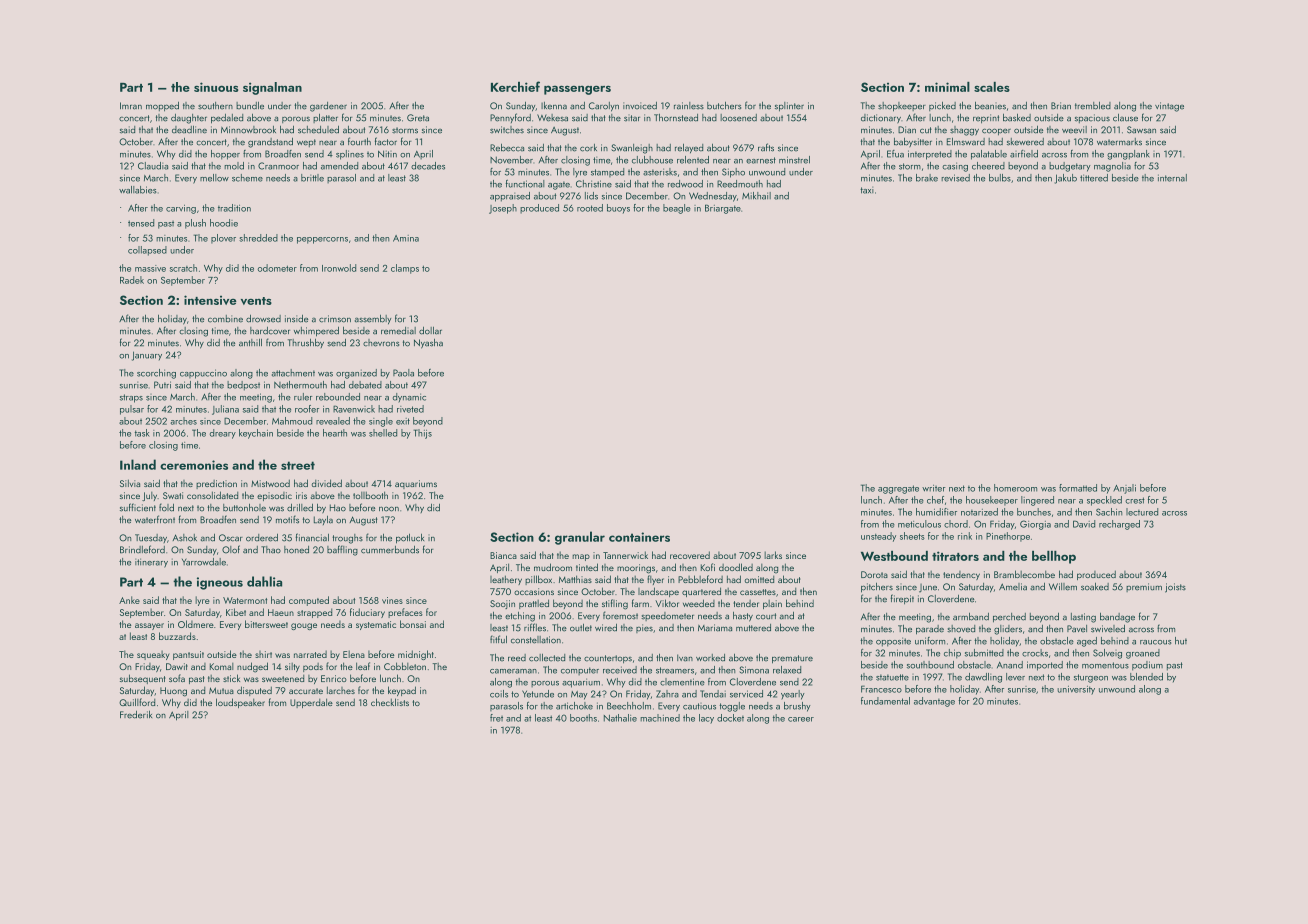 The height and width of the document is (924, 1308). Describe the element at coordinates (216, 87) in the document. I see `sinuous` at that location.
